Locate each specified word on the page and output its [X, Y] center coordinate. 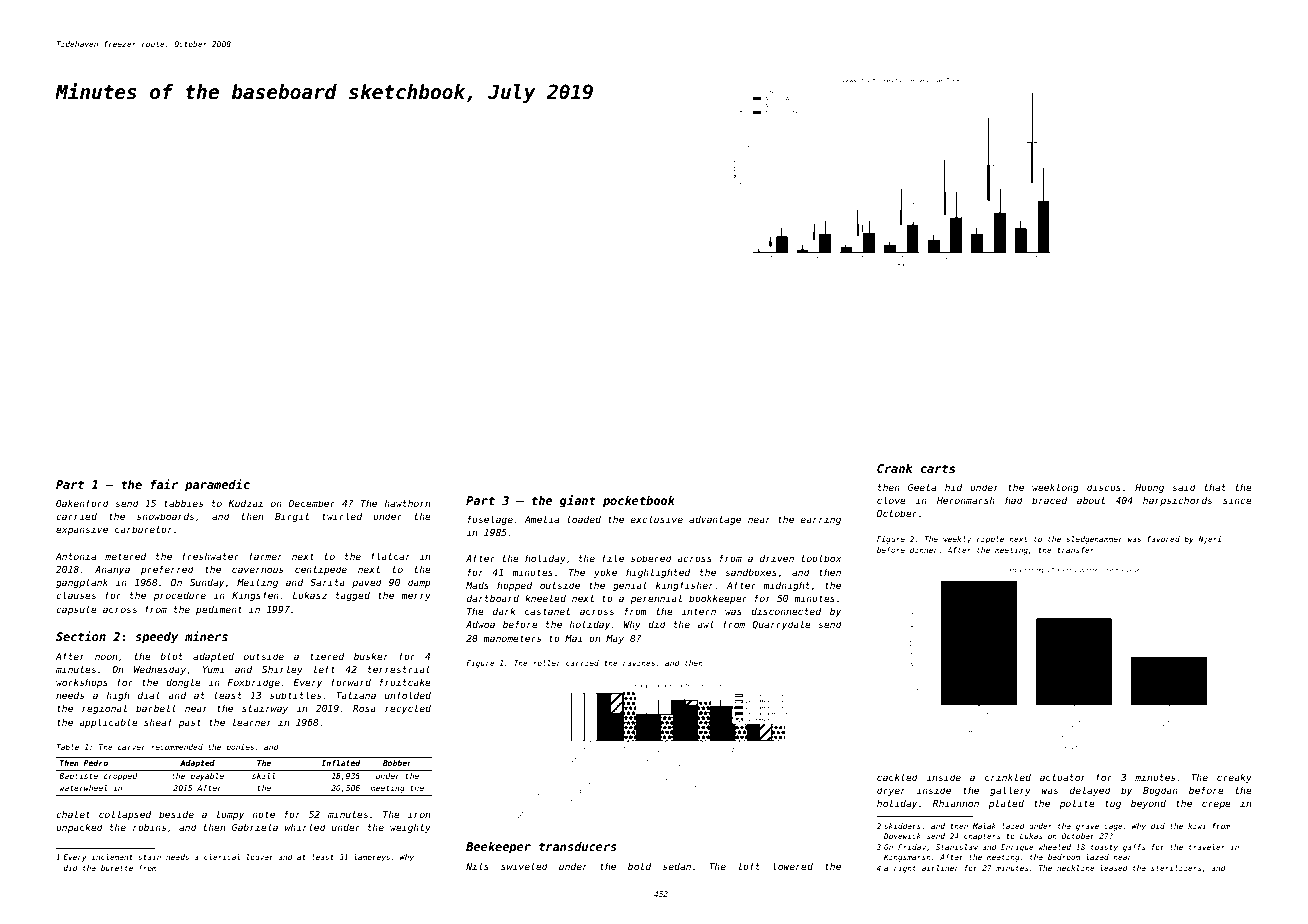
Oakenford [82, 503]
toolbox [821, 558]
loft [749, 866]
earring [821, 520]
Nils [477, 866]
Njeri [1209, 540]
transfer [1076, 550]
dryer [891, 791]
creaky [1234, 778]
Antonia [75, 556]
